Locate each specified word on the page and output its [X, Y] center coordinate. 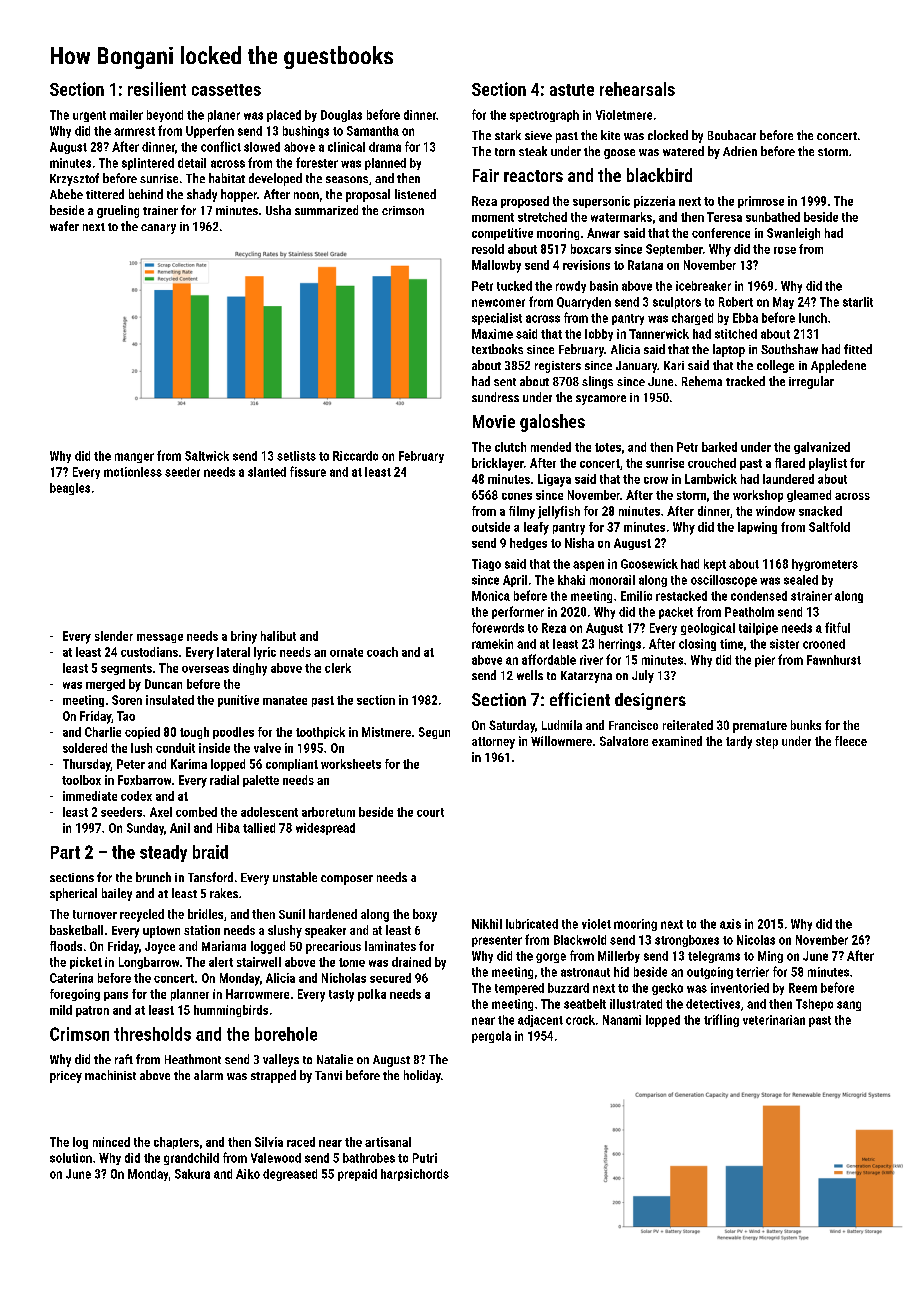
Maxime [492, 334]
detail [192, 163]
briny [244, 637]
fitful [837, 627]
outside [491, 527]
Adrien [740, 151]
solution [71, 1158]
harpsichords [415, 1175]
